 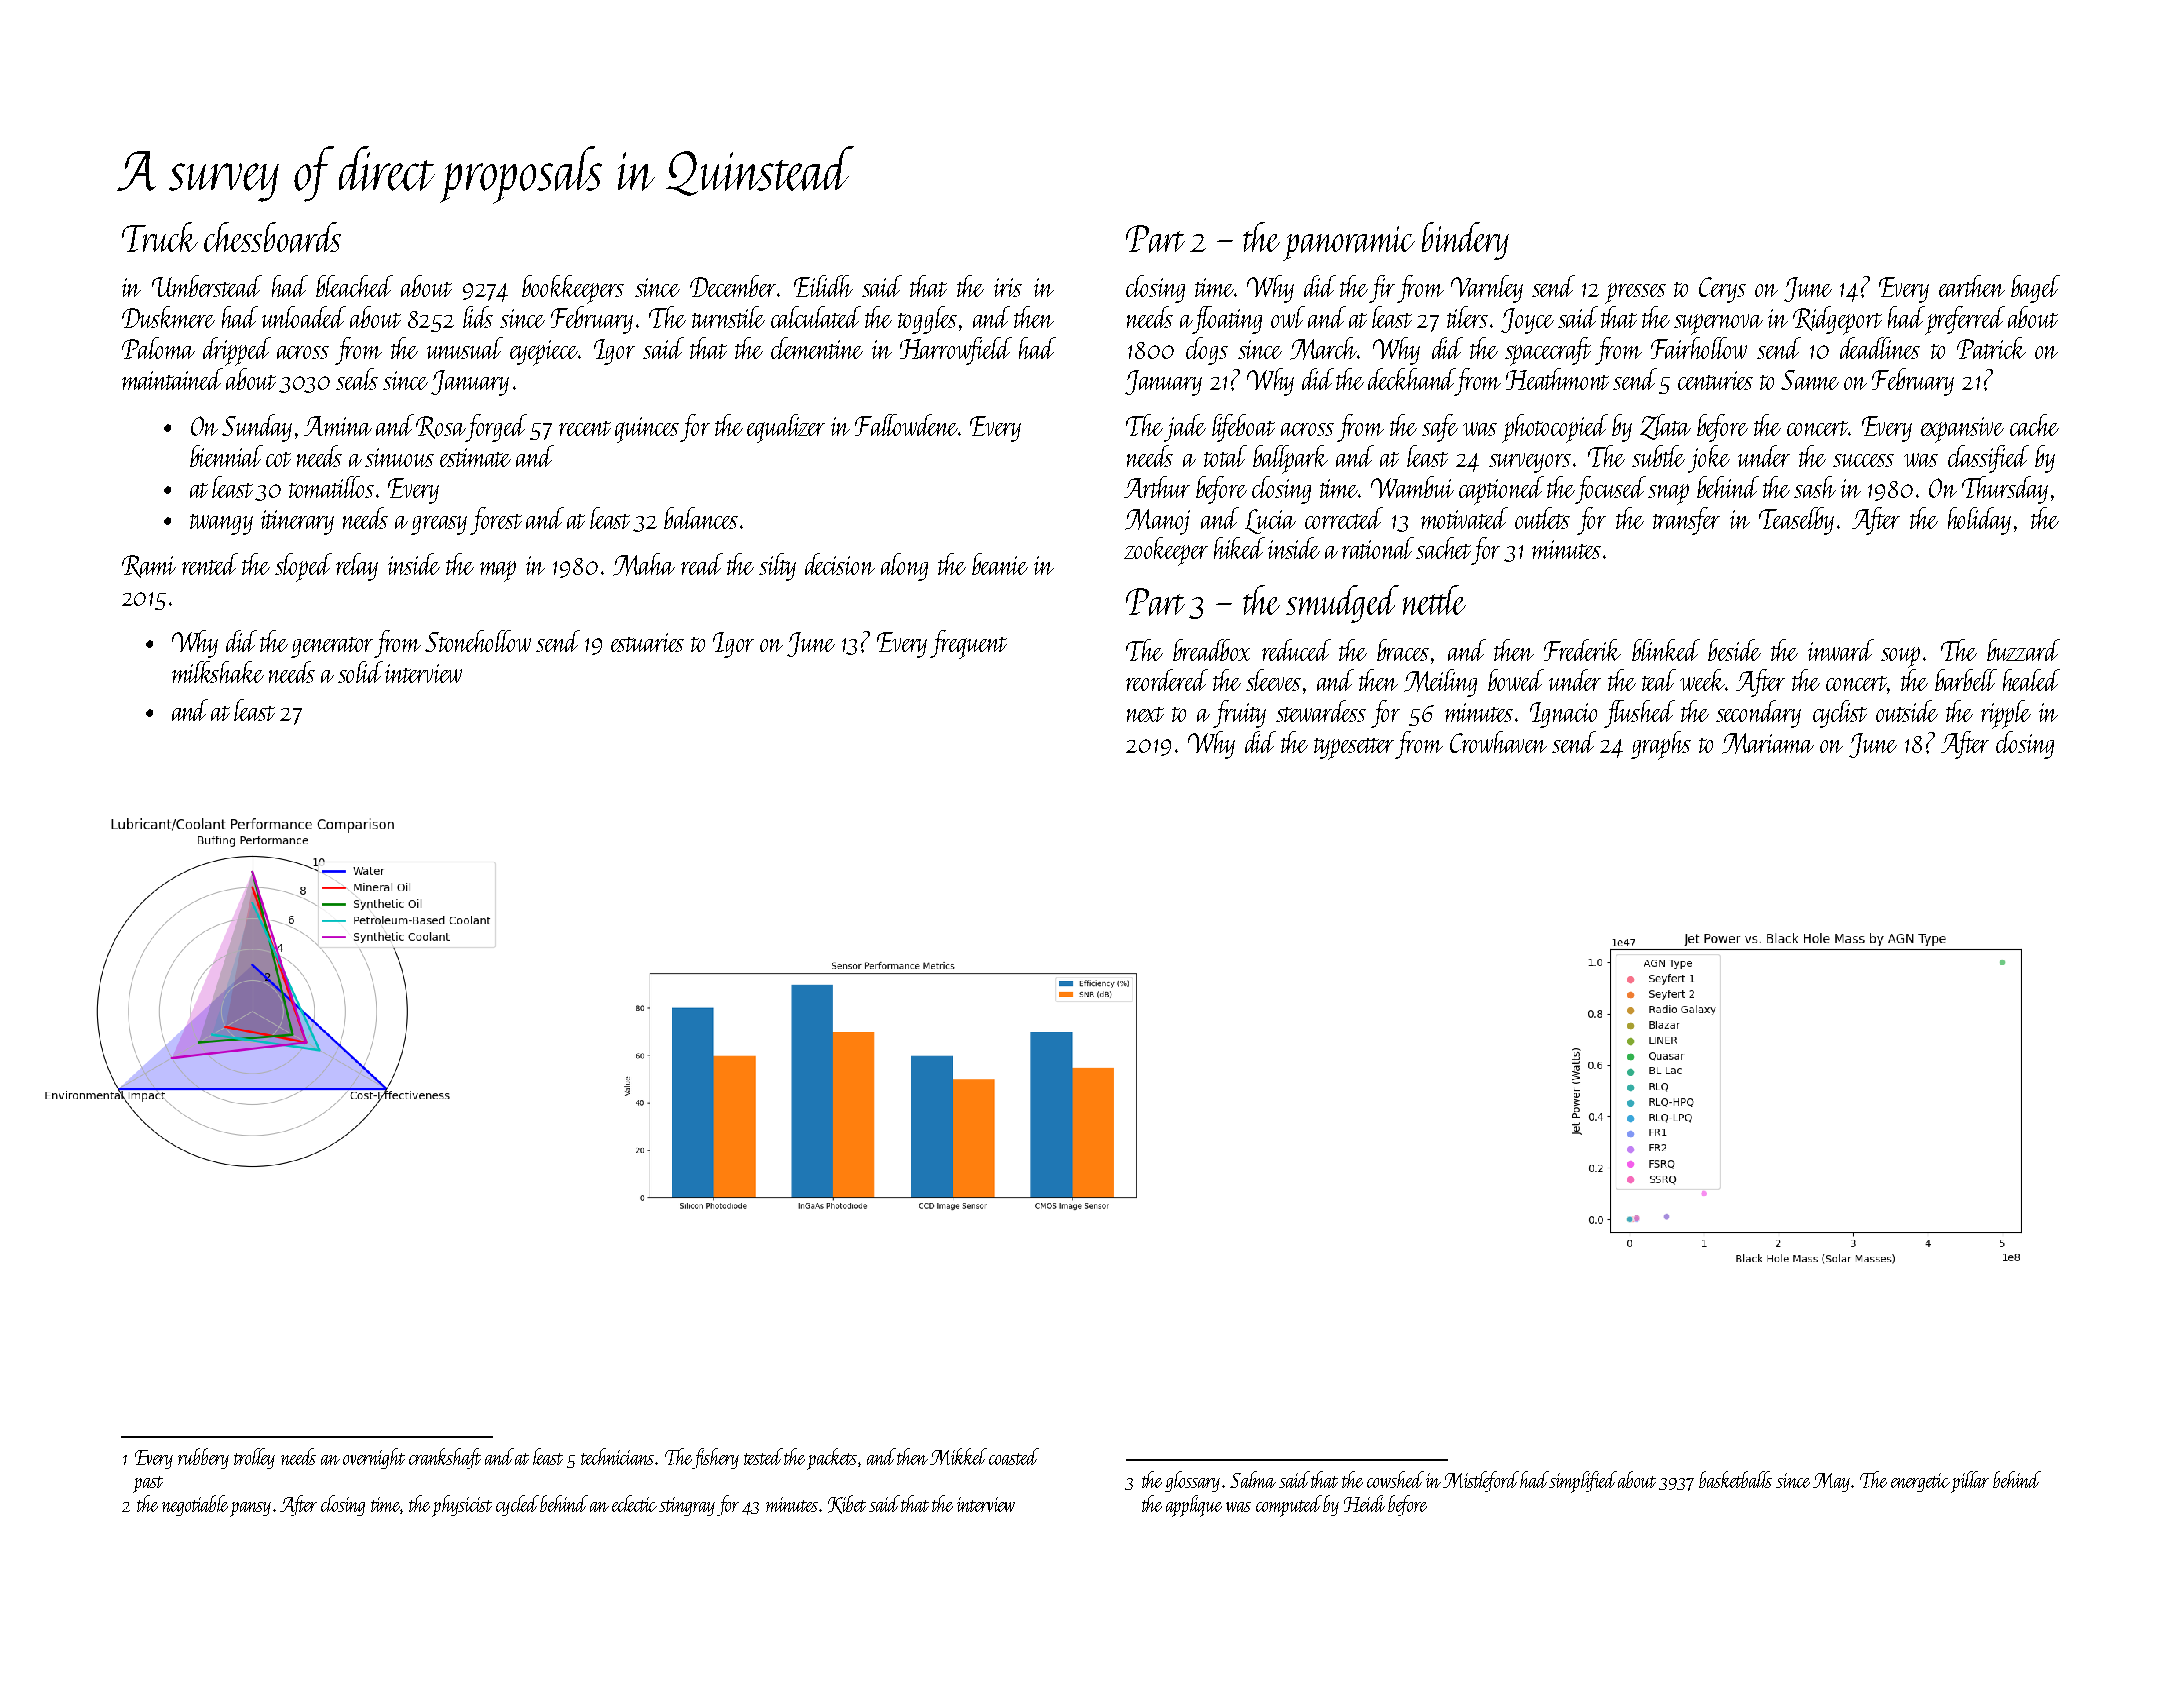 I want to click on next, so click(x=1145, y=714).
